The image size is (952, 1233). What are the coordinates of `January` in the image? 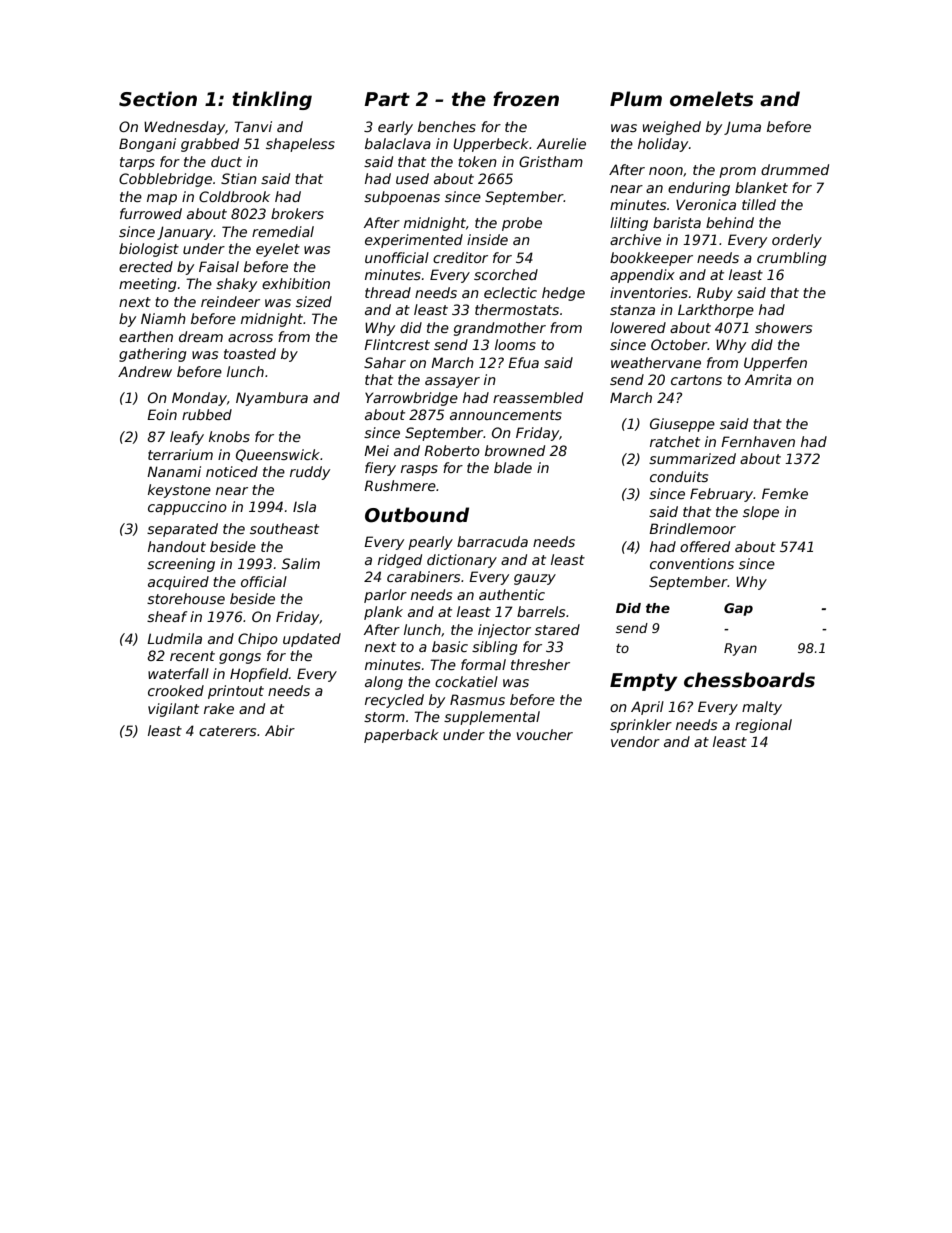 It's located at (185, 233).
